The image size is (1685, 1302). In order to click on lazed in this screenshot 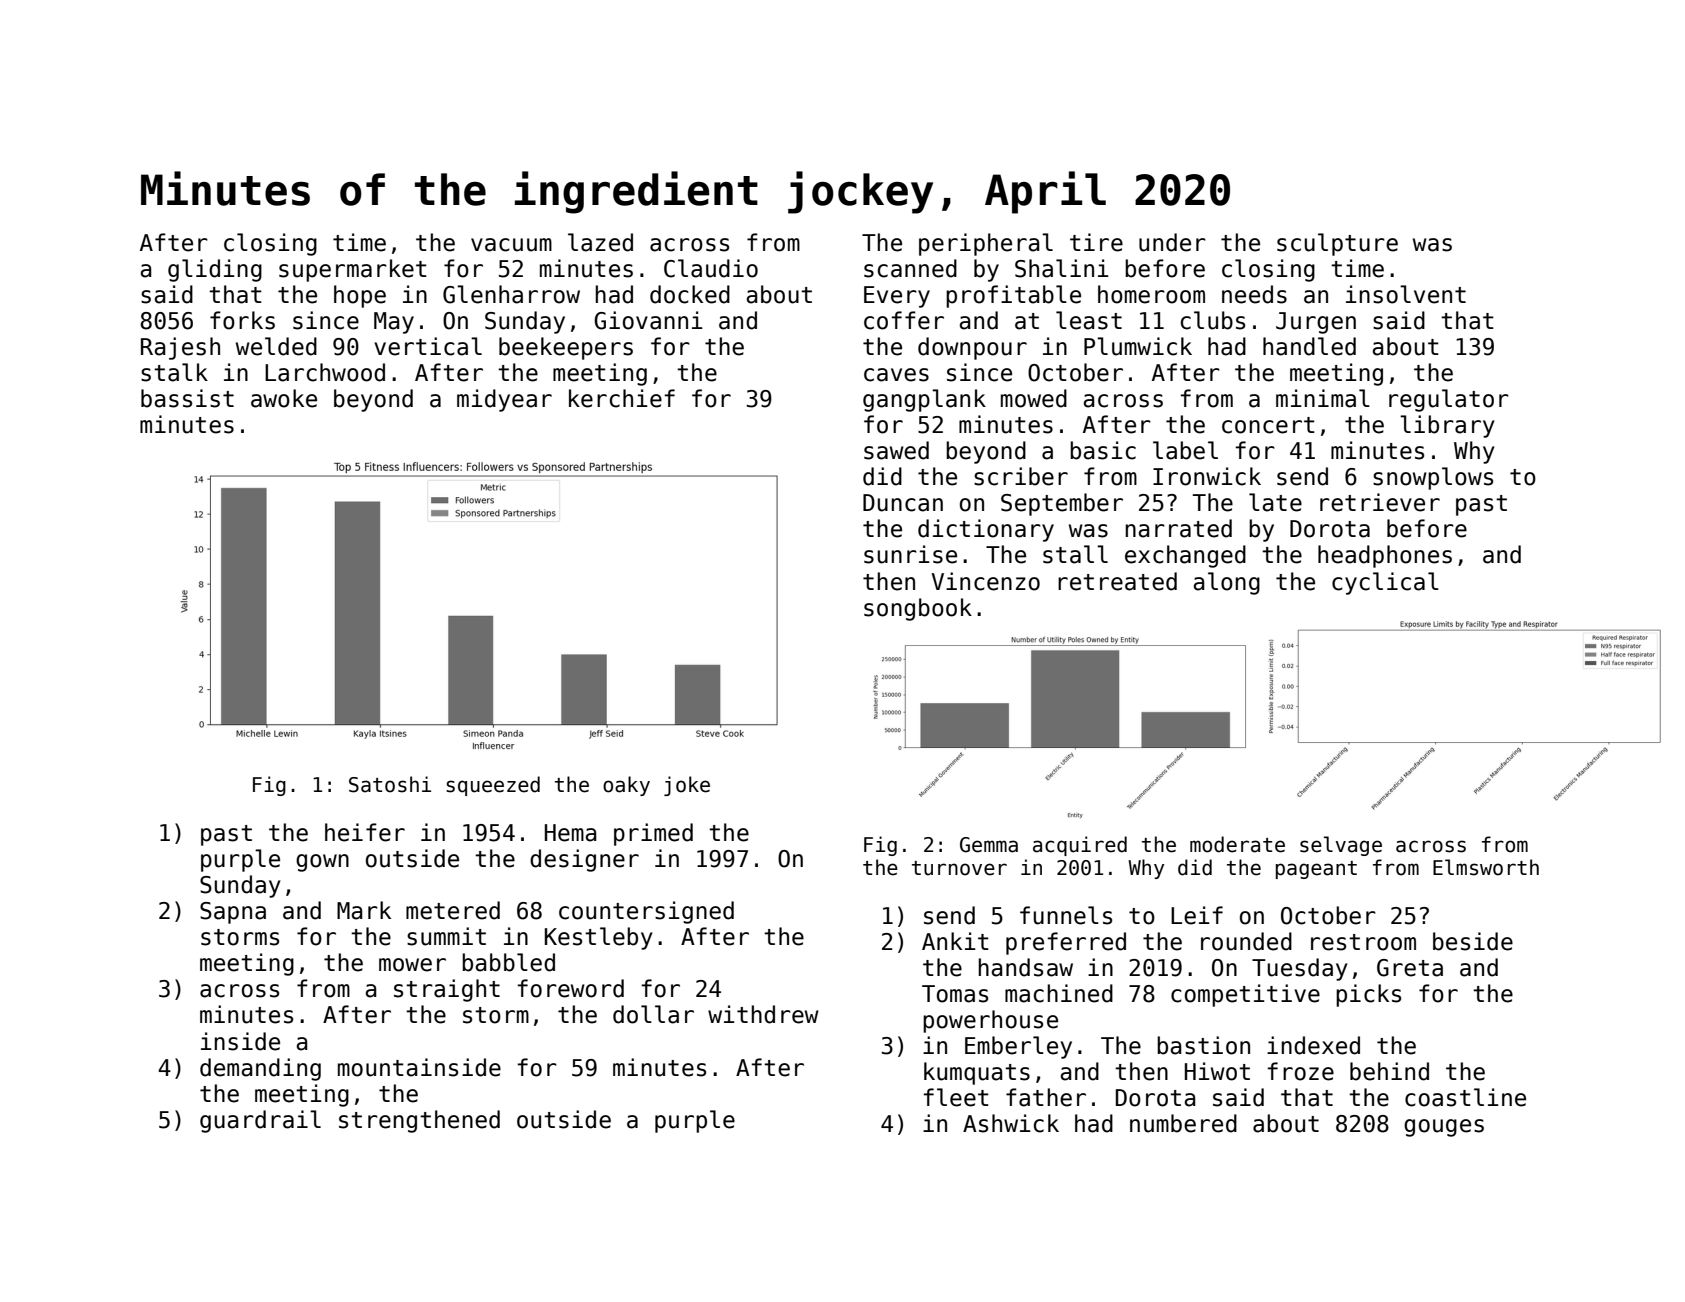, I will do `click(600, 242)`.
